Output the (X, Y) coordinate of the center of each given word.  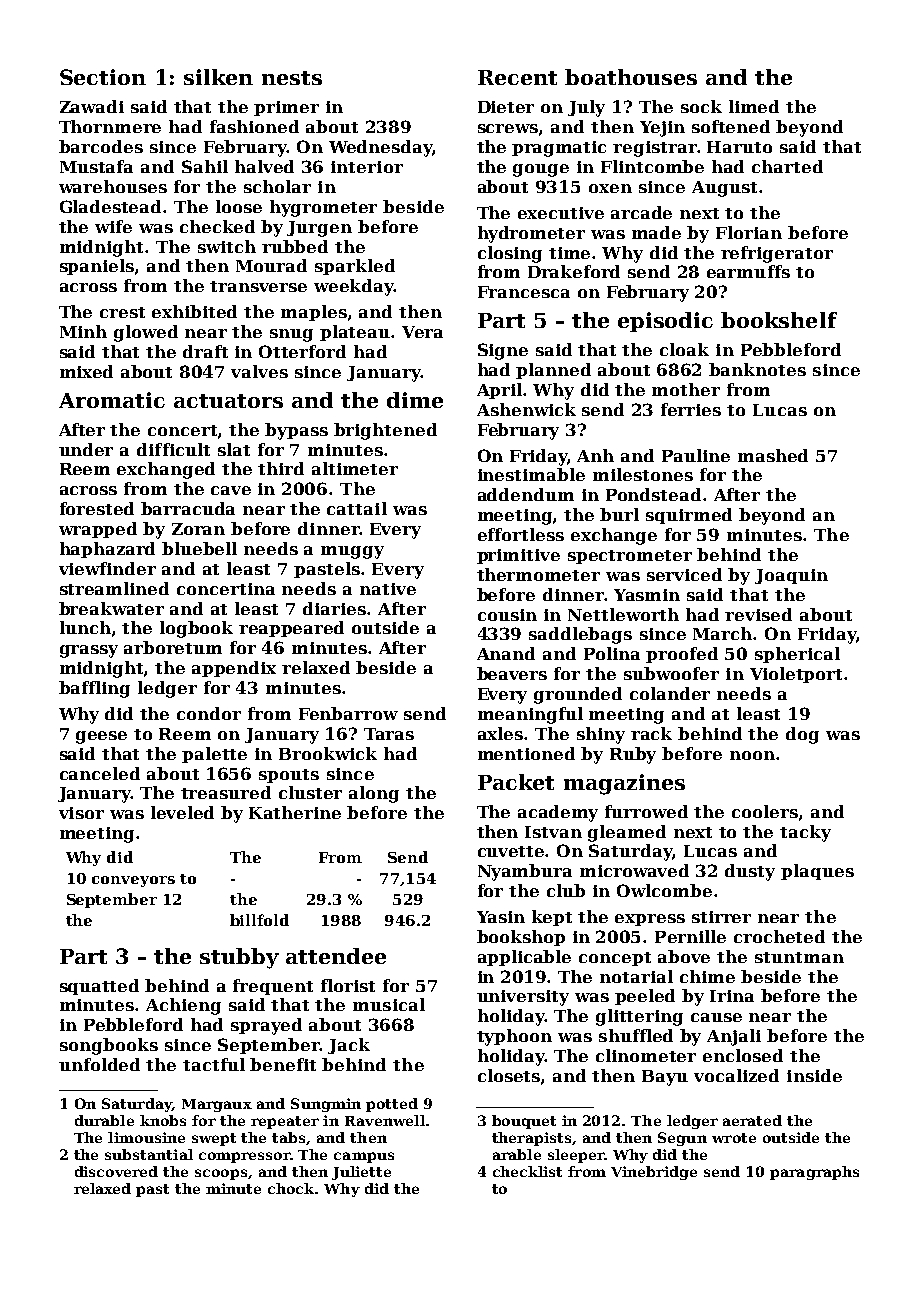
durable (104, 1120)
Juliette (361, 1173)
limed (754, 106)
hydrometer (531, 234)
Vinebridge (654, 1173)
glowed (146, 333)
